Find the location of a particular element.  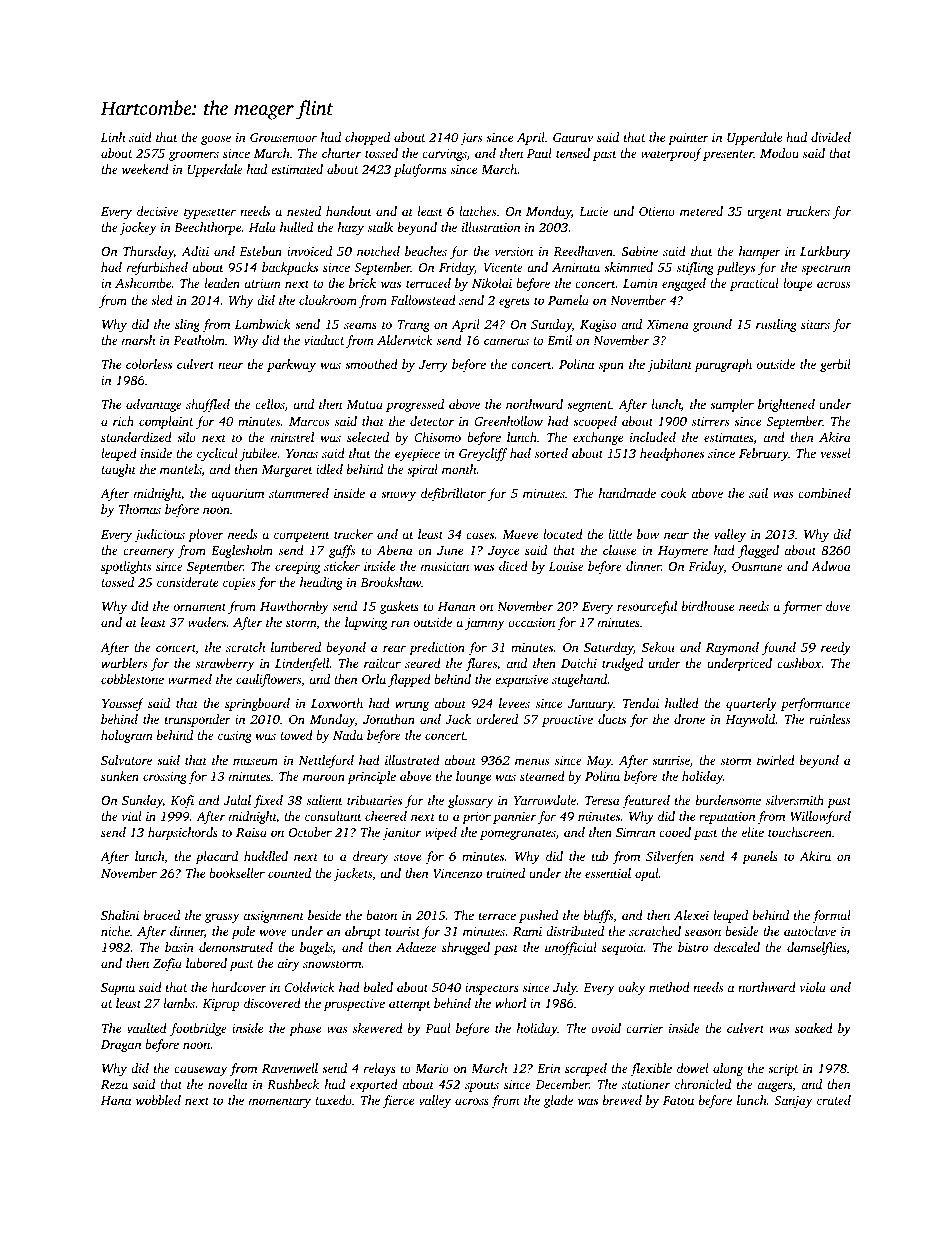

located is located at coordinates (563, 534).
